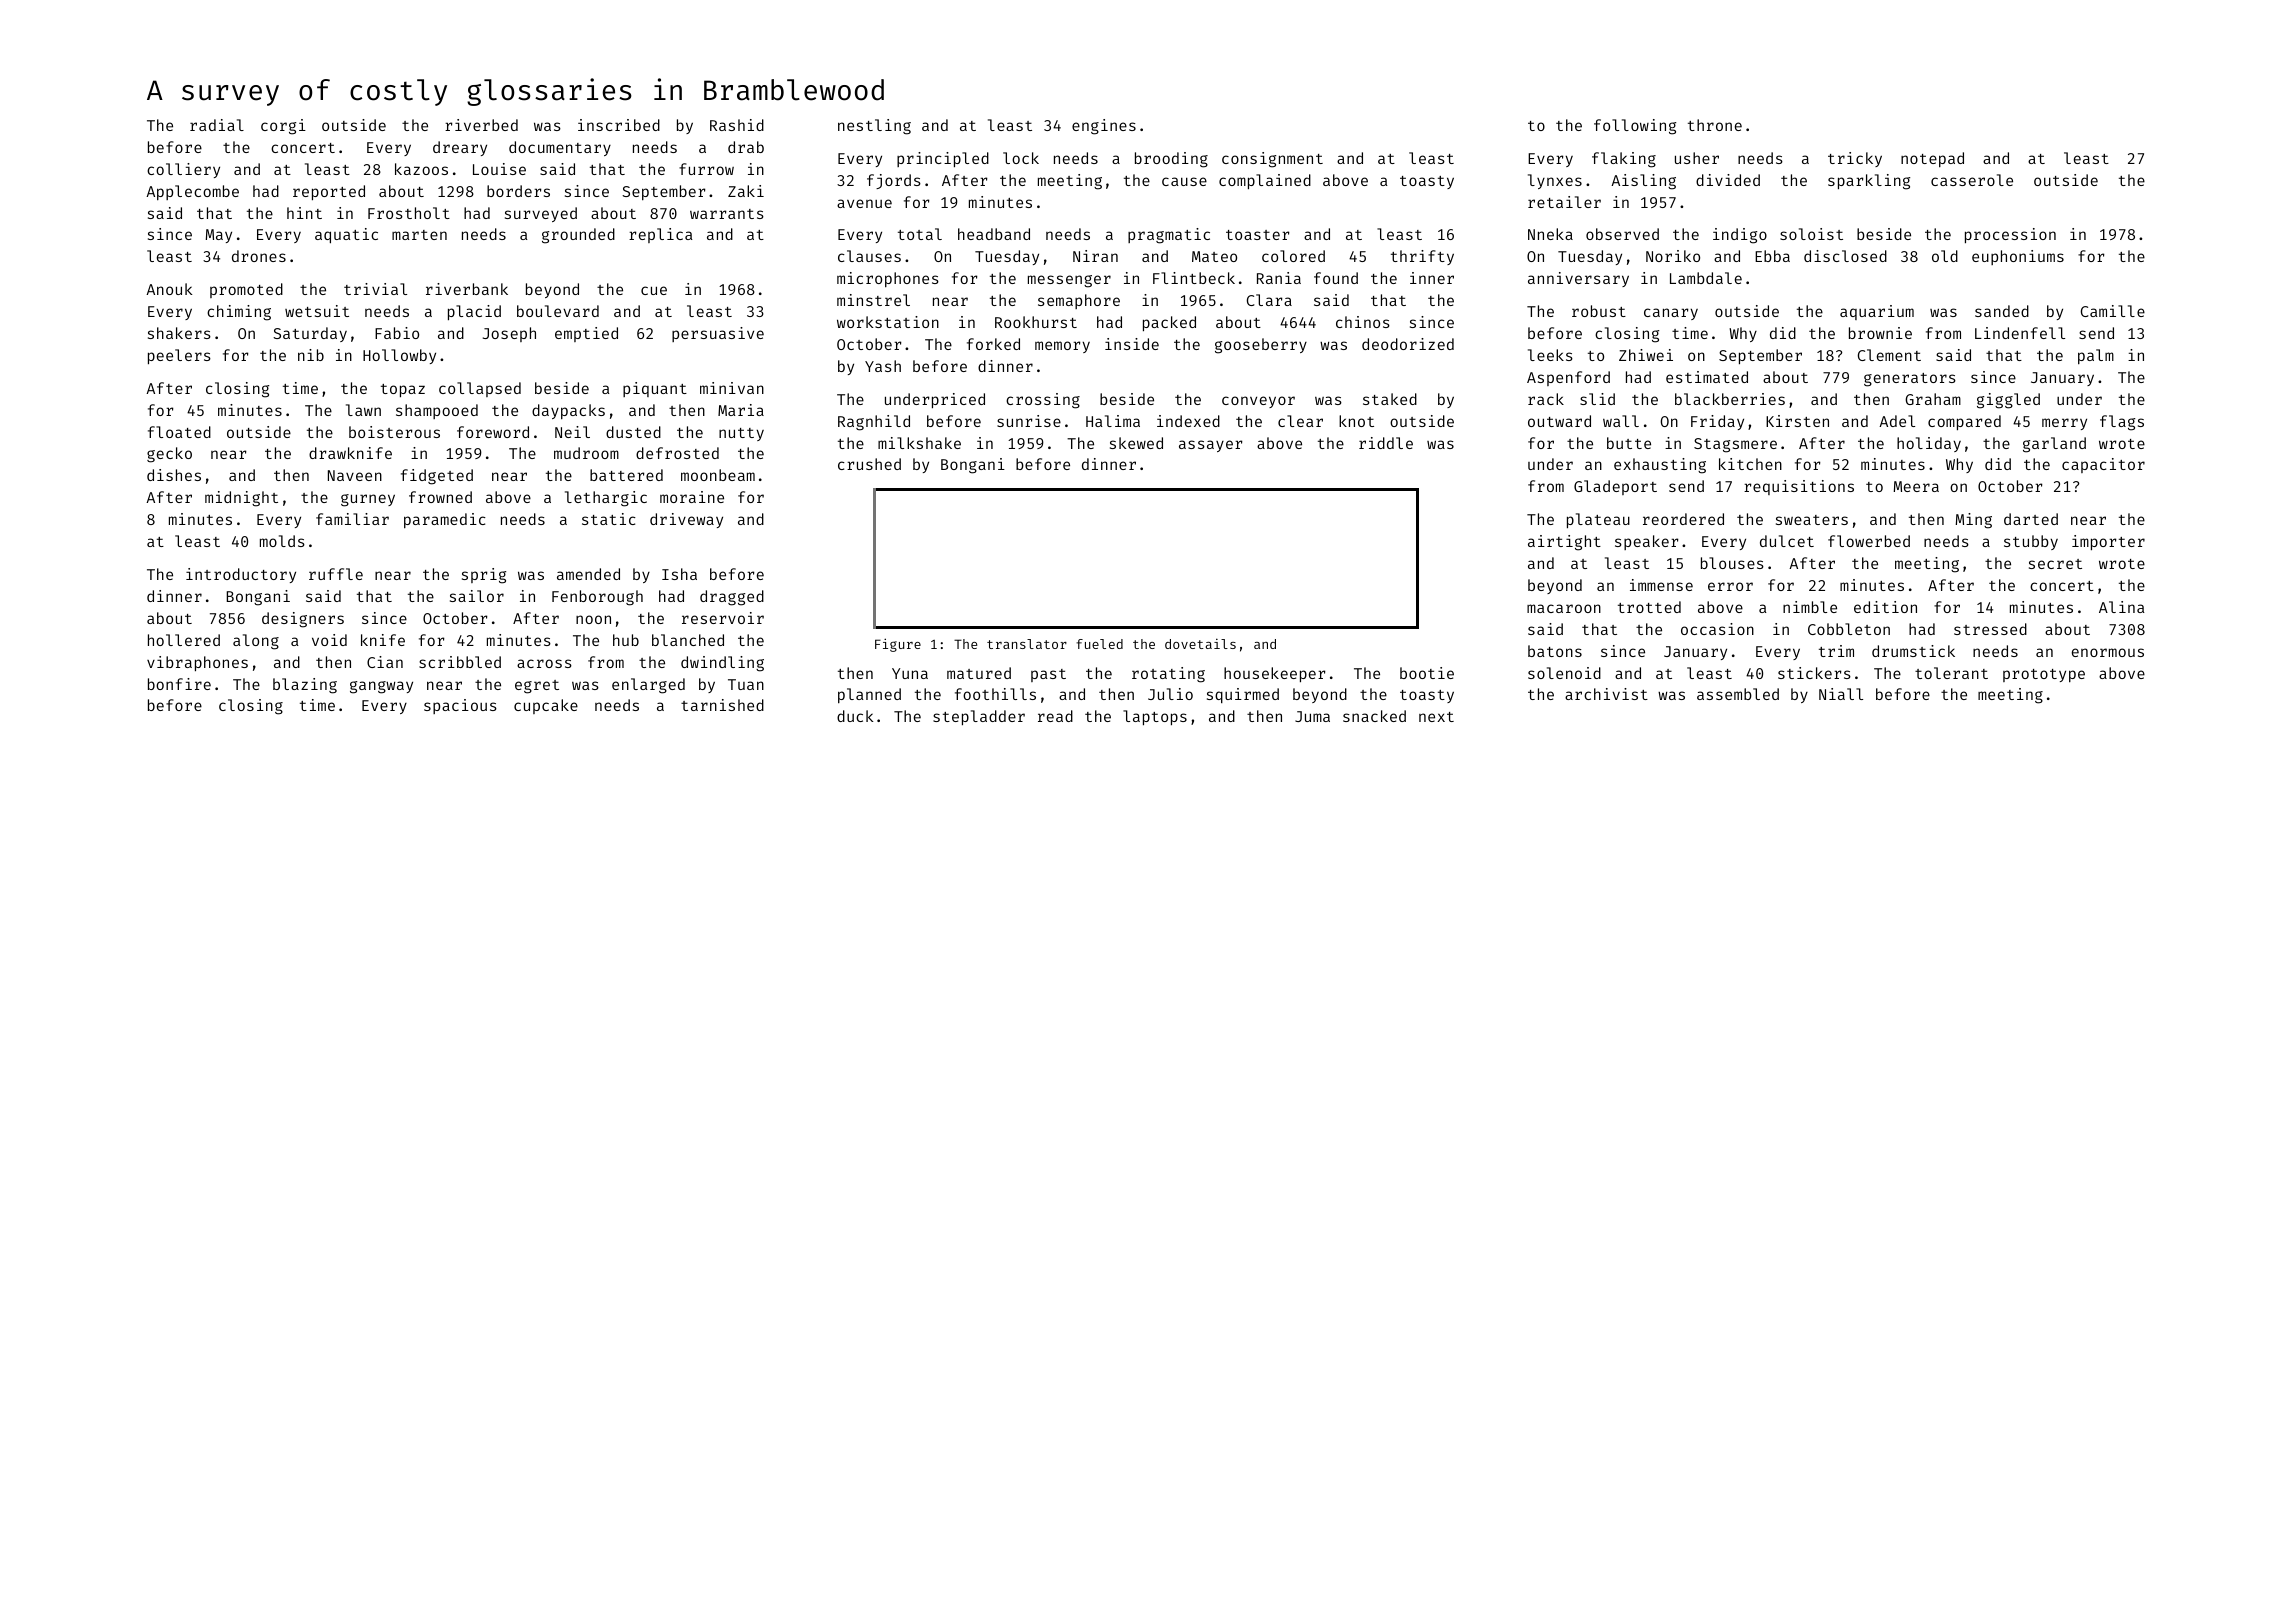 The width and height of the image is (2292, 1620). Describe the element at coordinates (1715, 125) in the image. I see `throne` at that location.
